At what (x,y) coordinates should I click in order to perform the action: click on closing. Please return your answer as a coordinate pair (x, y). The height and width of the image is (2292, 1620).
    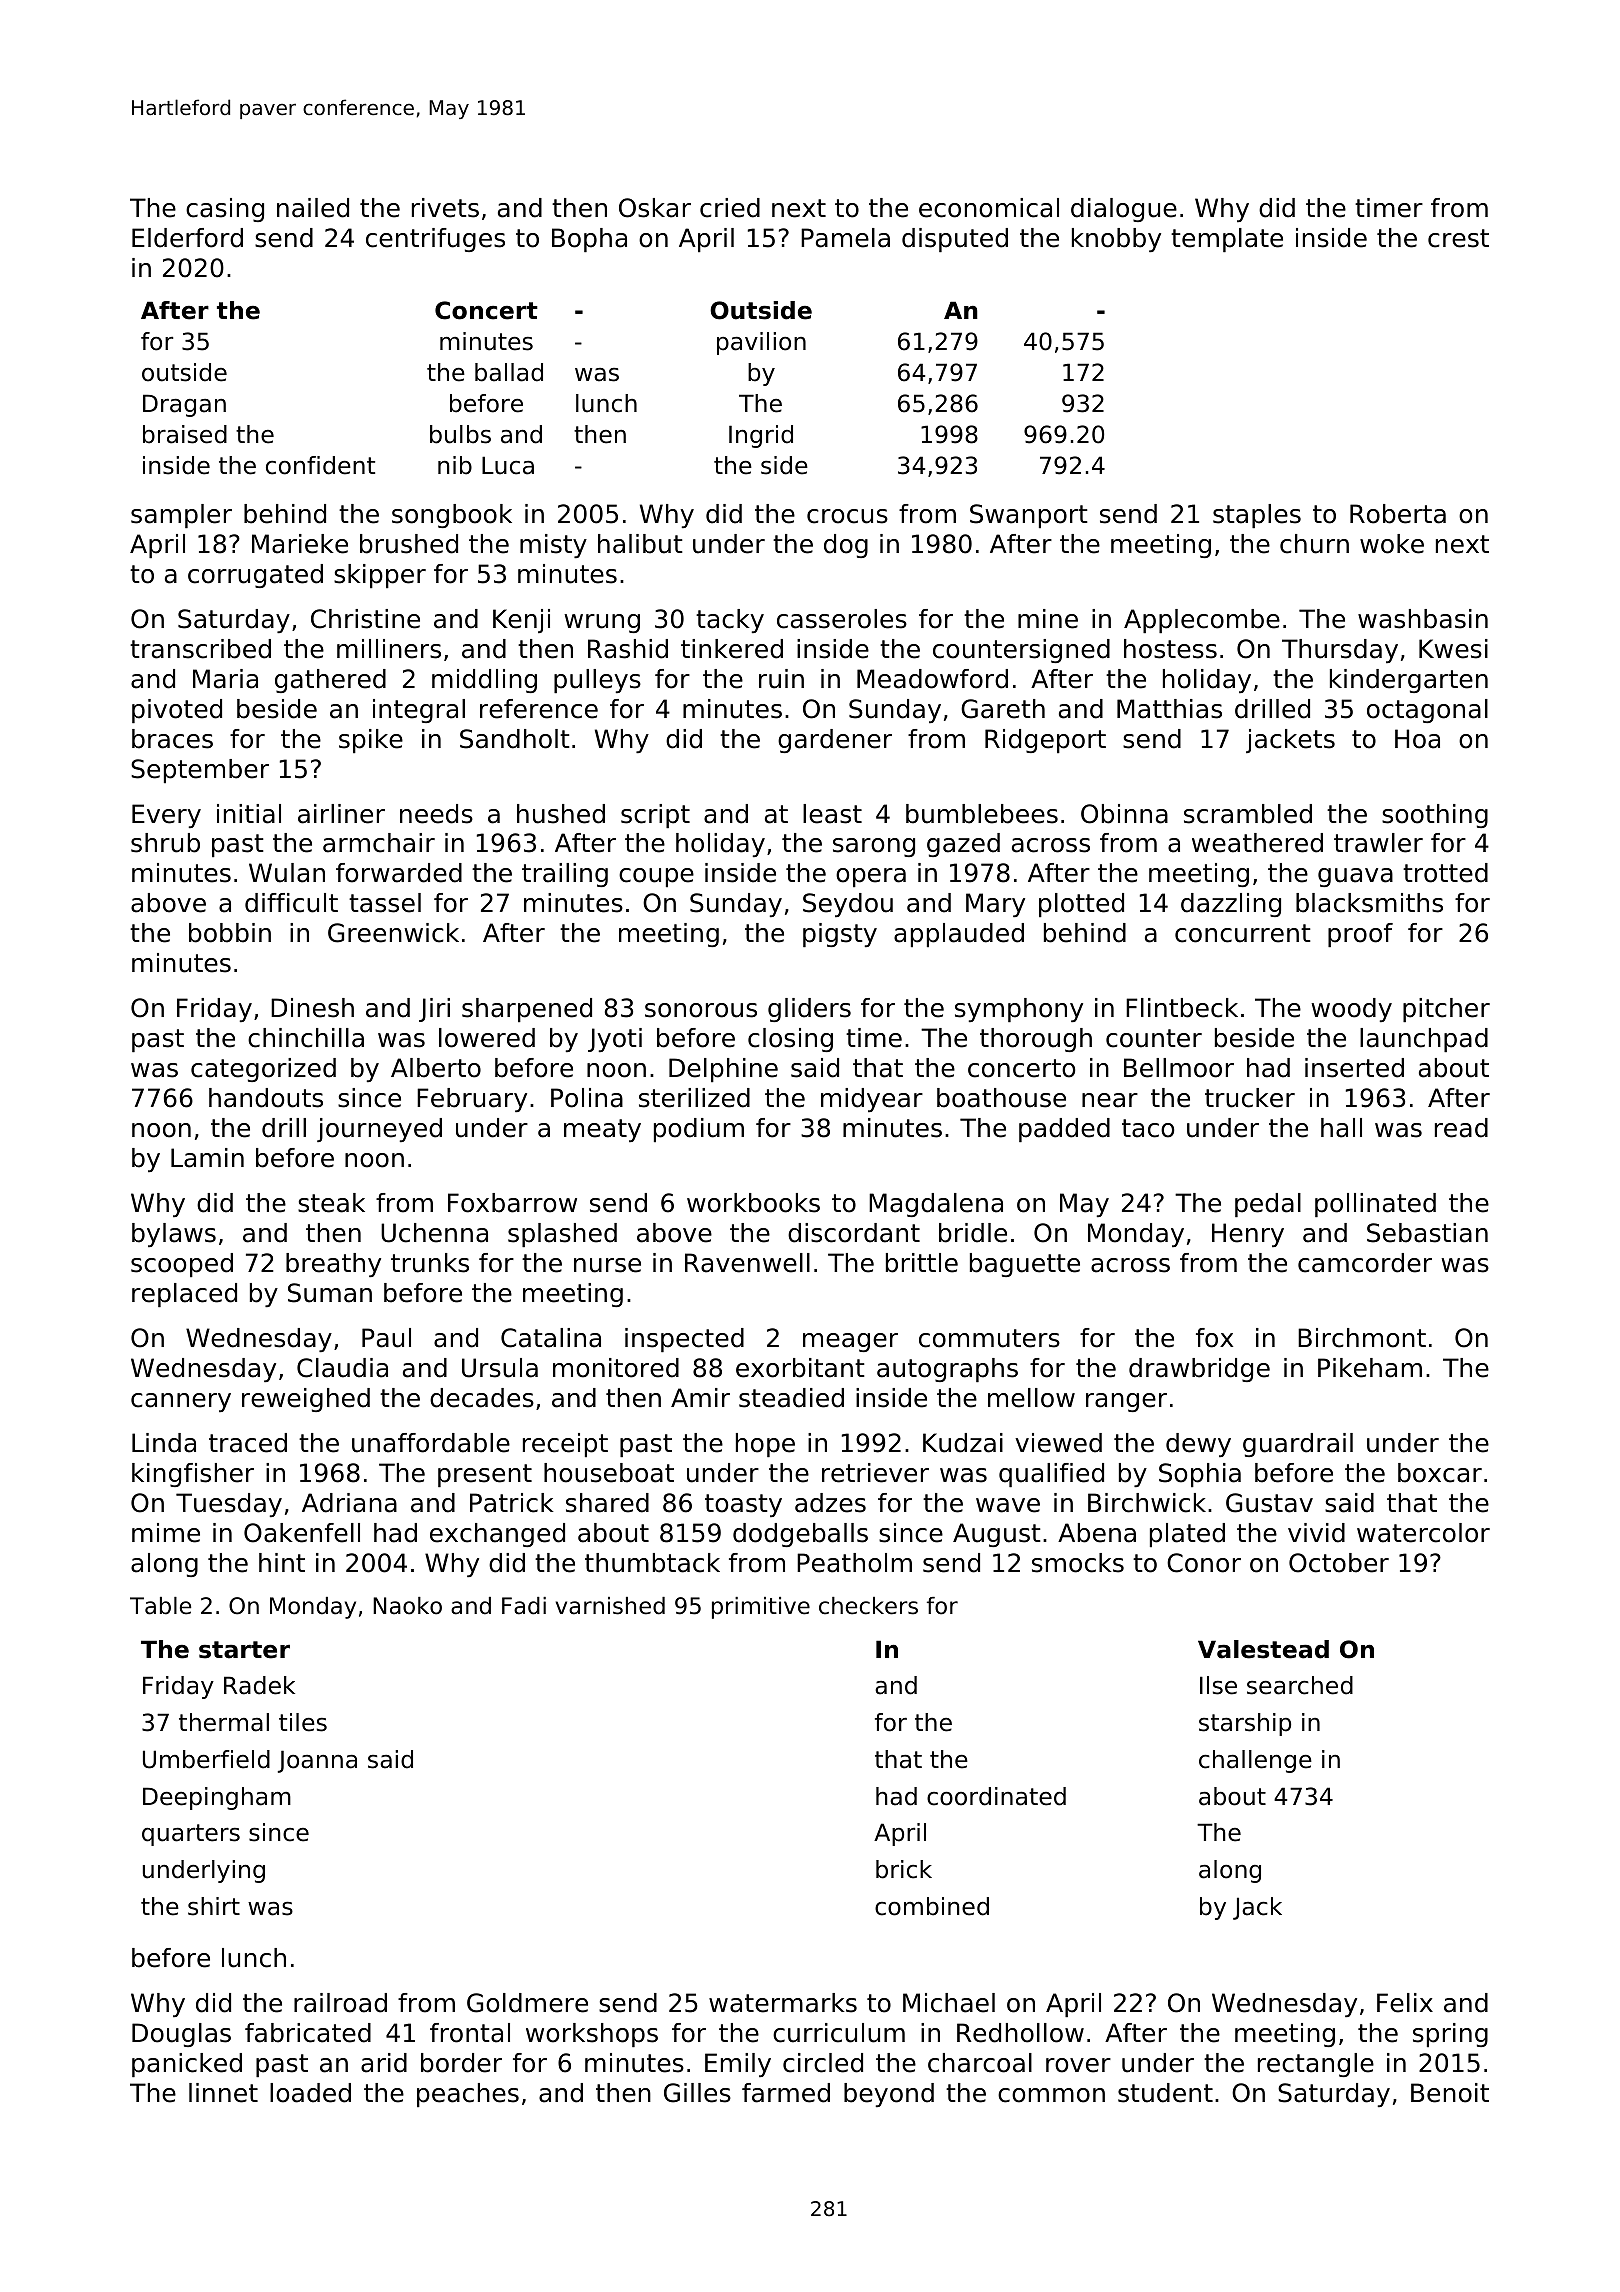
    Looking at the image, I should click on (790, 1040).
